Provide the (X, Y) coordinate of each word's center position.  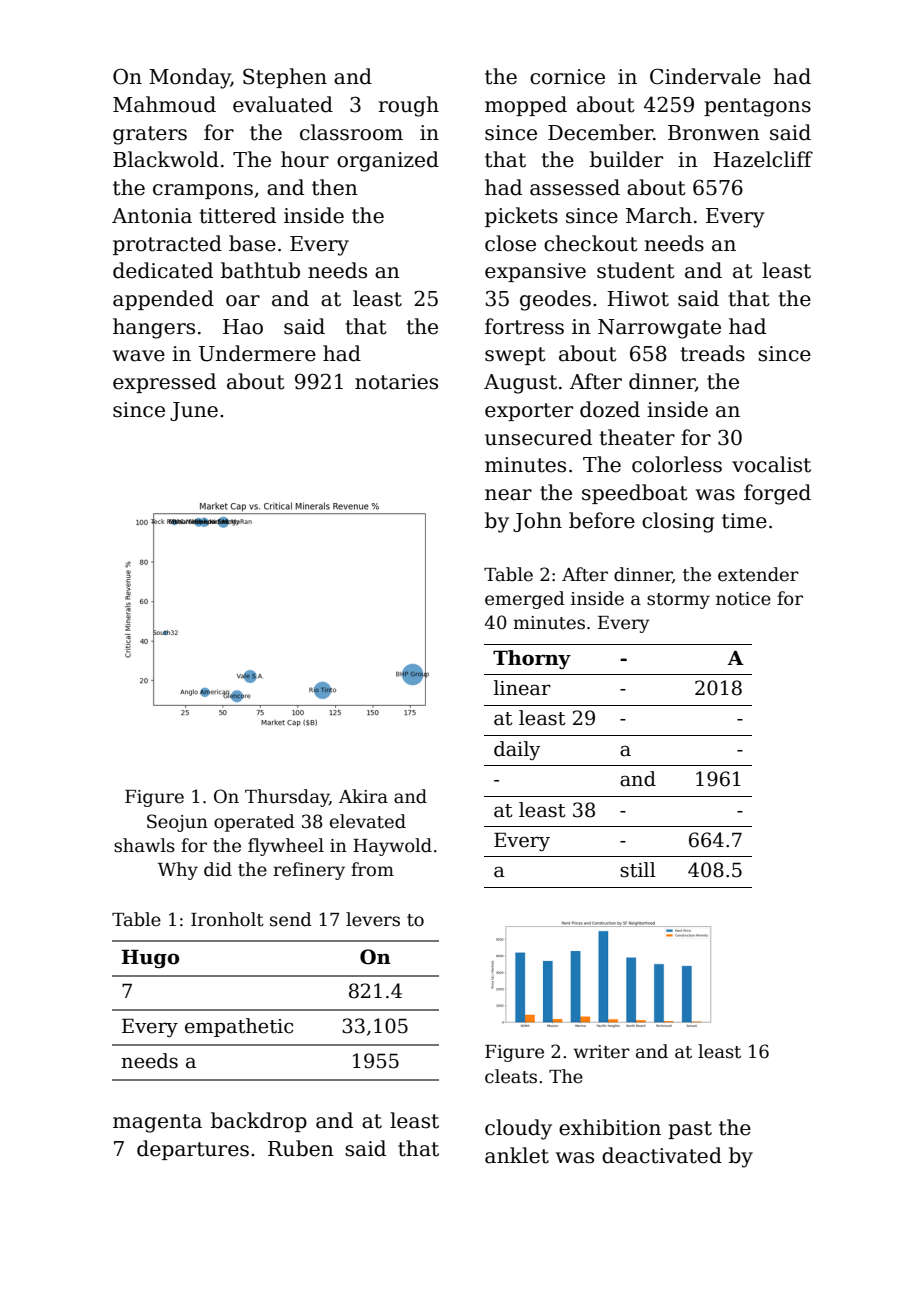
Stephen (285, 78)
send (291, 919)
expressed (164, 383)
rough (408, 106)
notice (743, 599)
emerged (525, 600)
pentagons (757, 107)
